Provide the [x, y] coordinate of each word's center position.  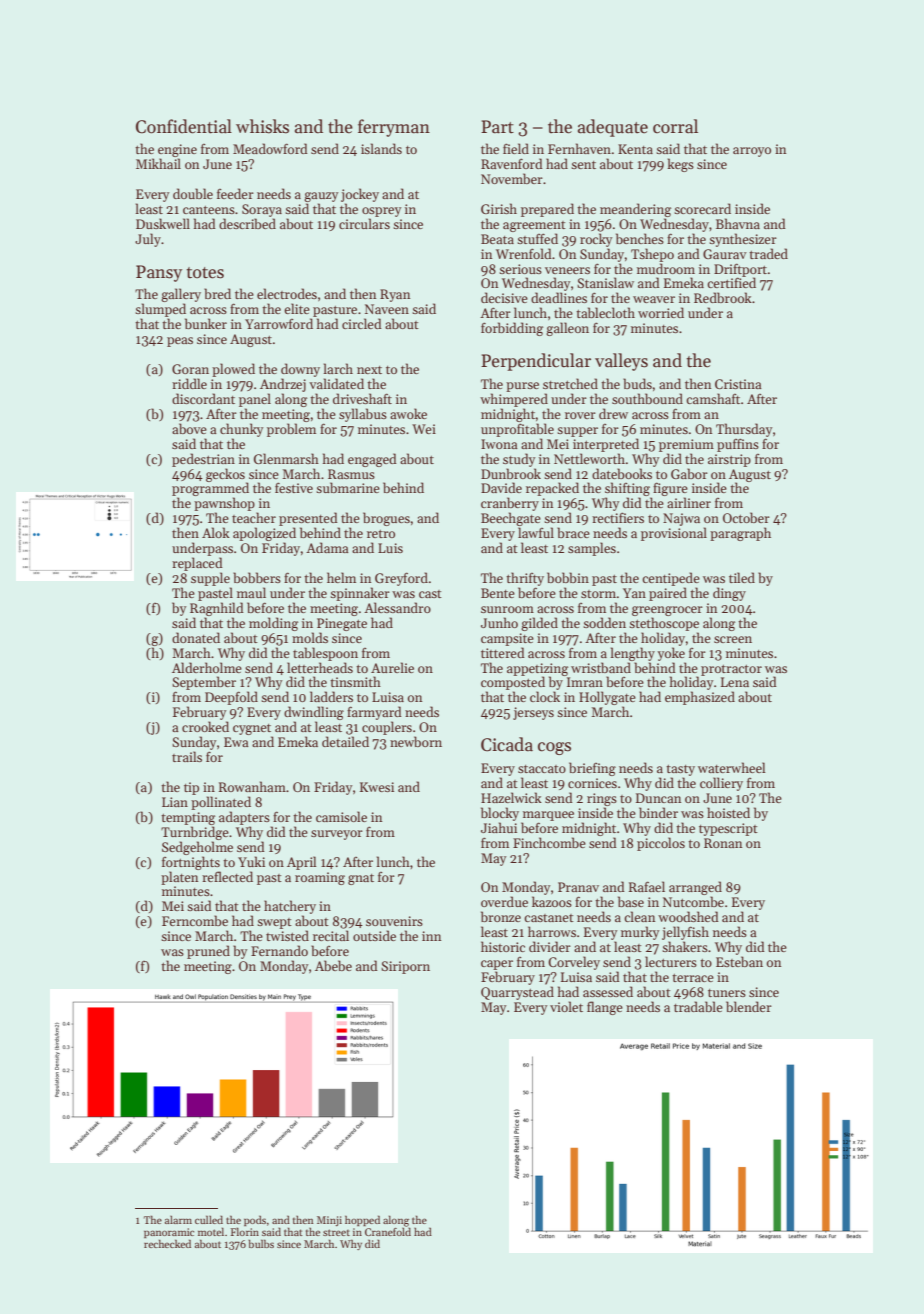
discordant [203, 398]
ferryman [394, 128]
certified [731, 282]
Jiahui [499, 827]
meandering [635, 210]
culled [209, 1219]
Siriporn [405, 967]
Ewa [236, 742]
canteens [209, 210]
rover [580, 415]
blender [749, 1006]
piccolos [661, 844]
